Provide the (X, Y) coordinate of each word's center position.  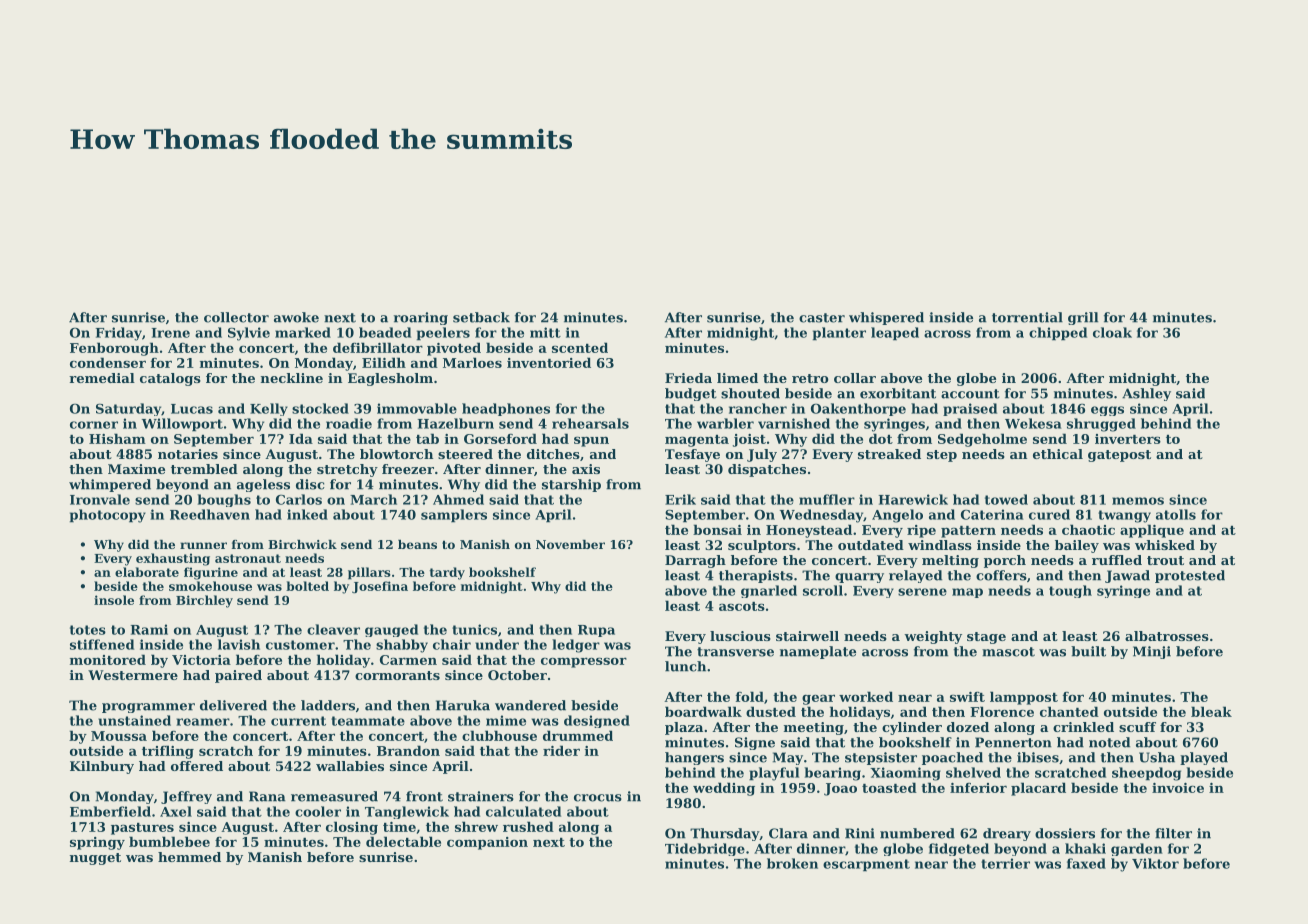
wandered (530, 705)
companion (487, 843)
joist (749, 440)
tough (1070, 591)
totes (88, 630)
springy (97, 843)
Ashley (1146, 394)
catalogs (170, 379)
